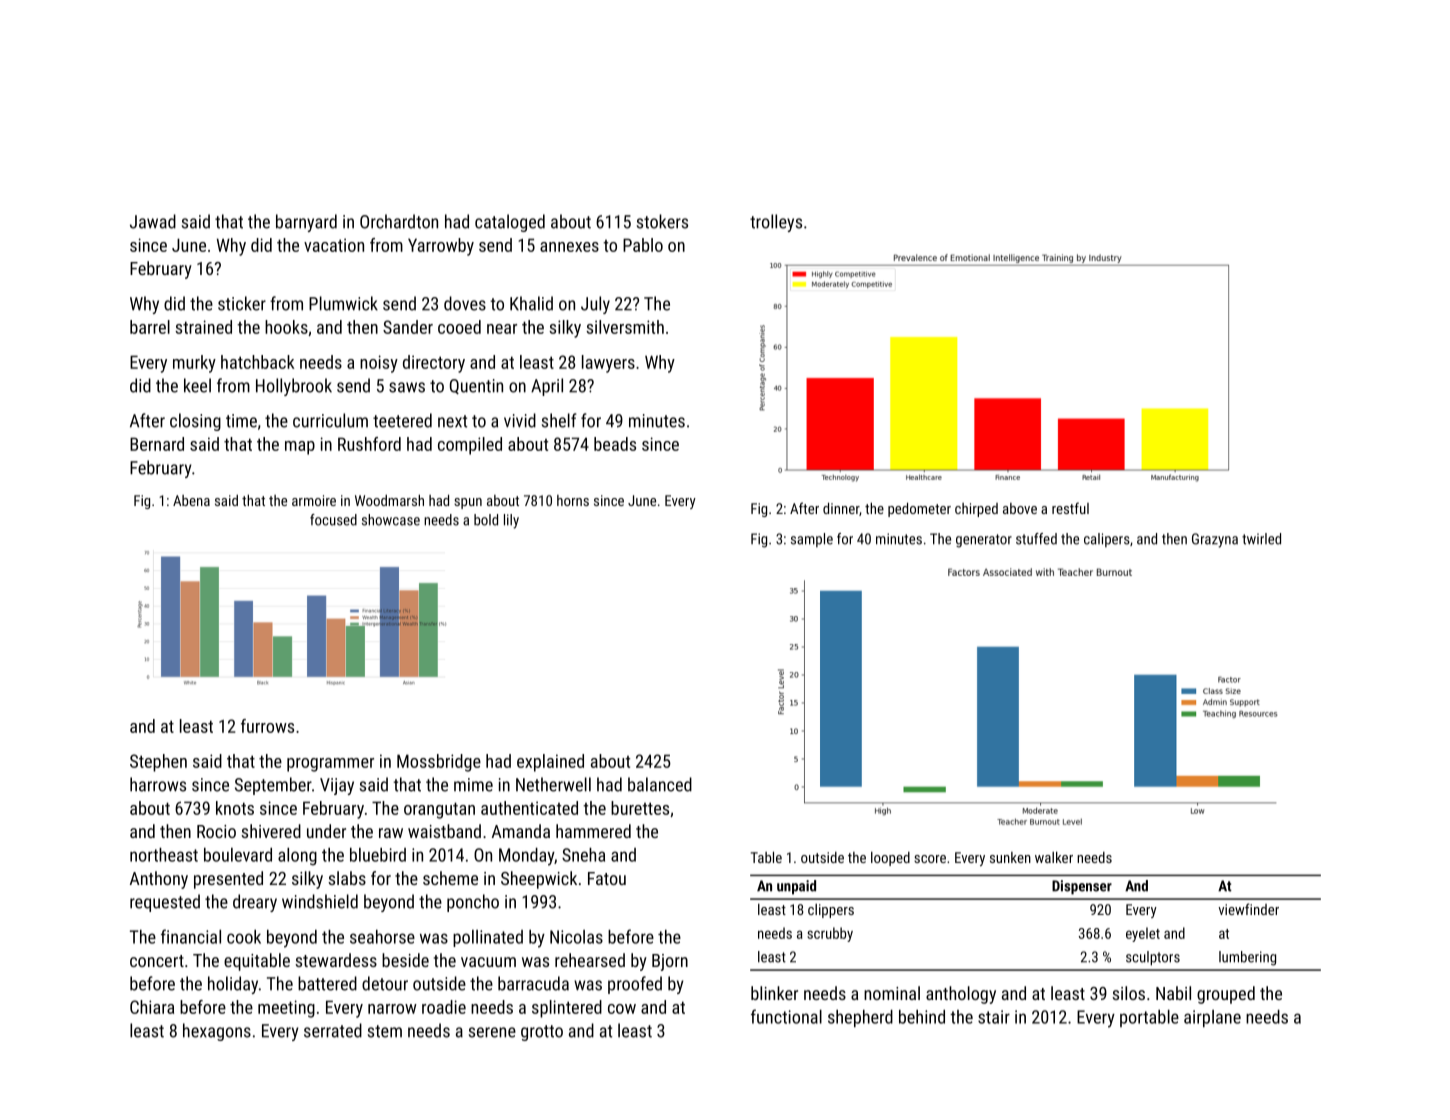 The width and height of the screenshot is (1450, 1120). I want to click on trolleys, so click(776, 223).
